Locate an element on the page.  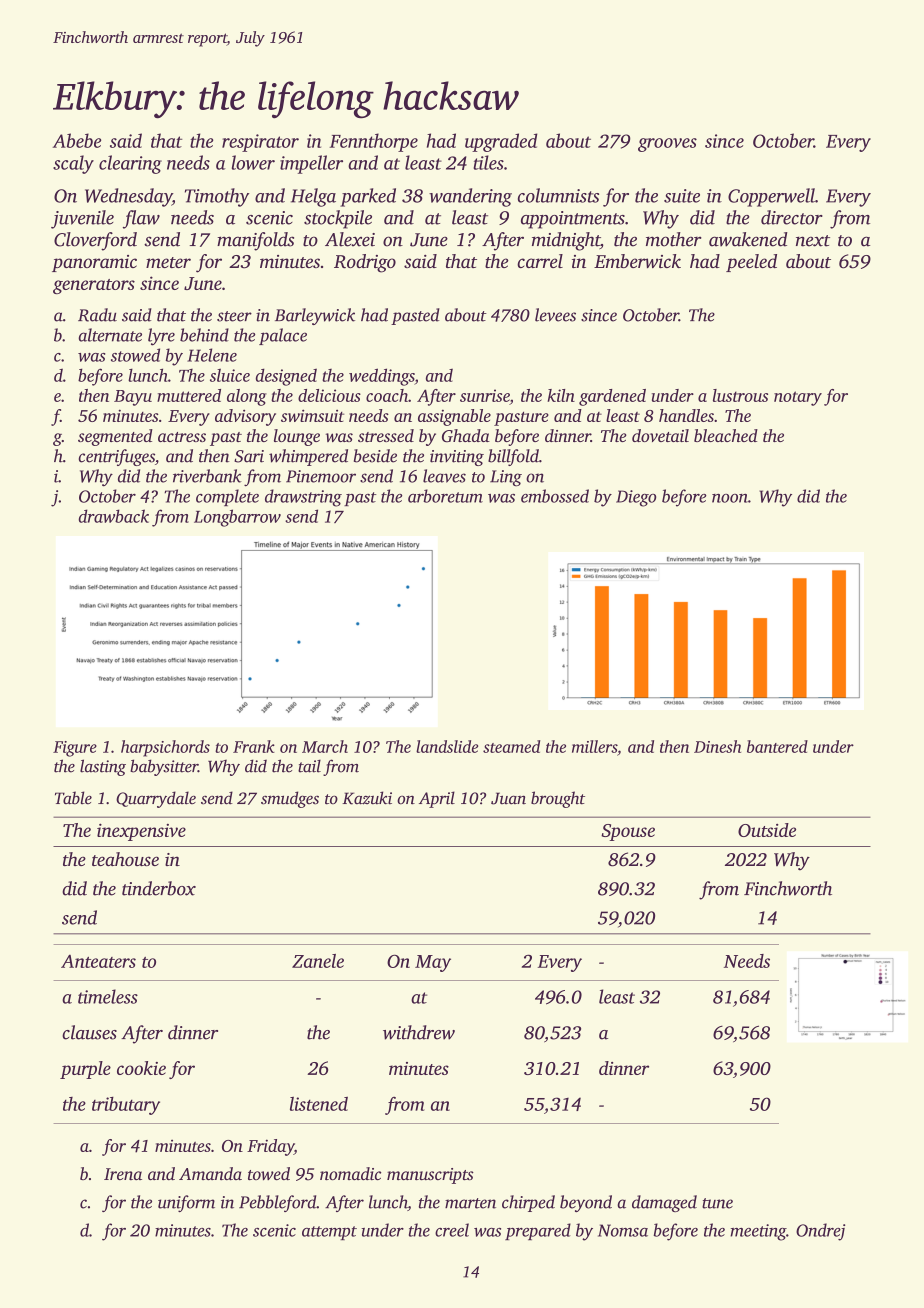
actress is located at coordinates (182, 437).
